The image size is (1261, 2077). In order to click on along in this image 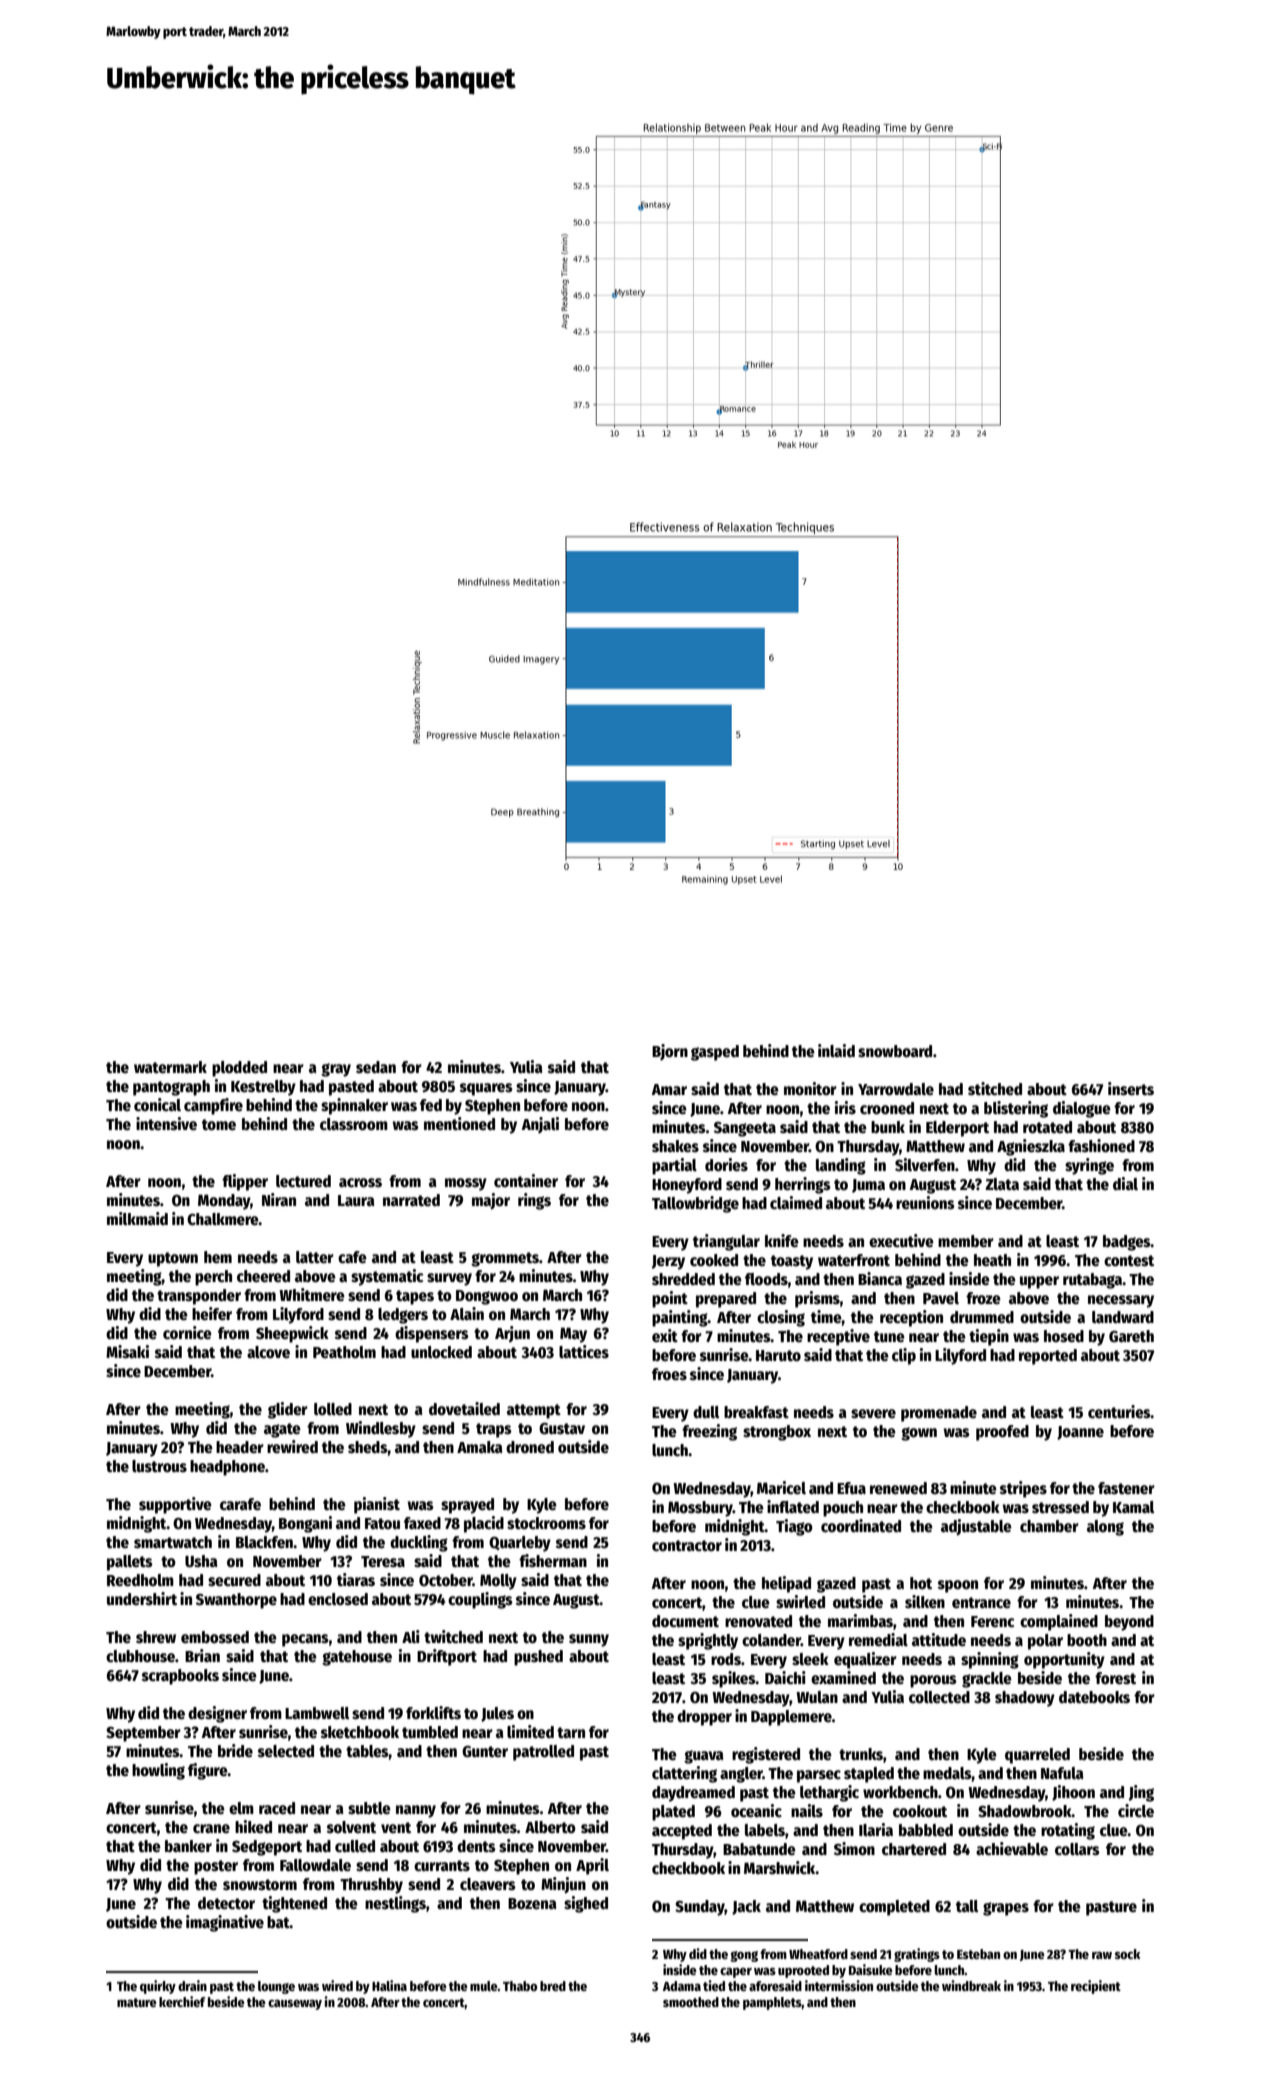, I will do `click(1105, 1528)`.
